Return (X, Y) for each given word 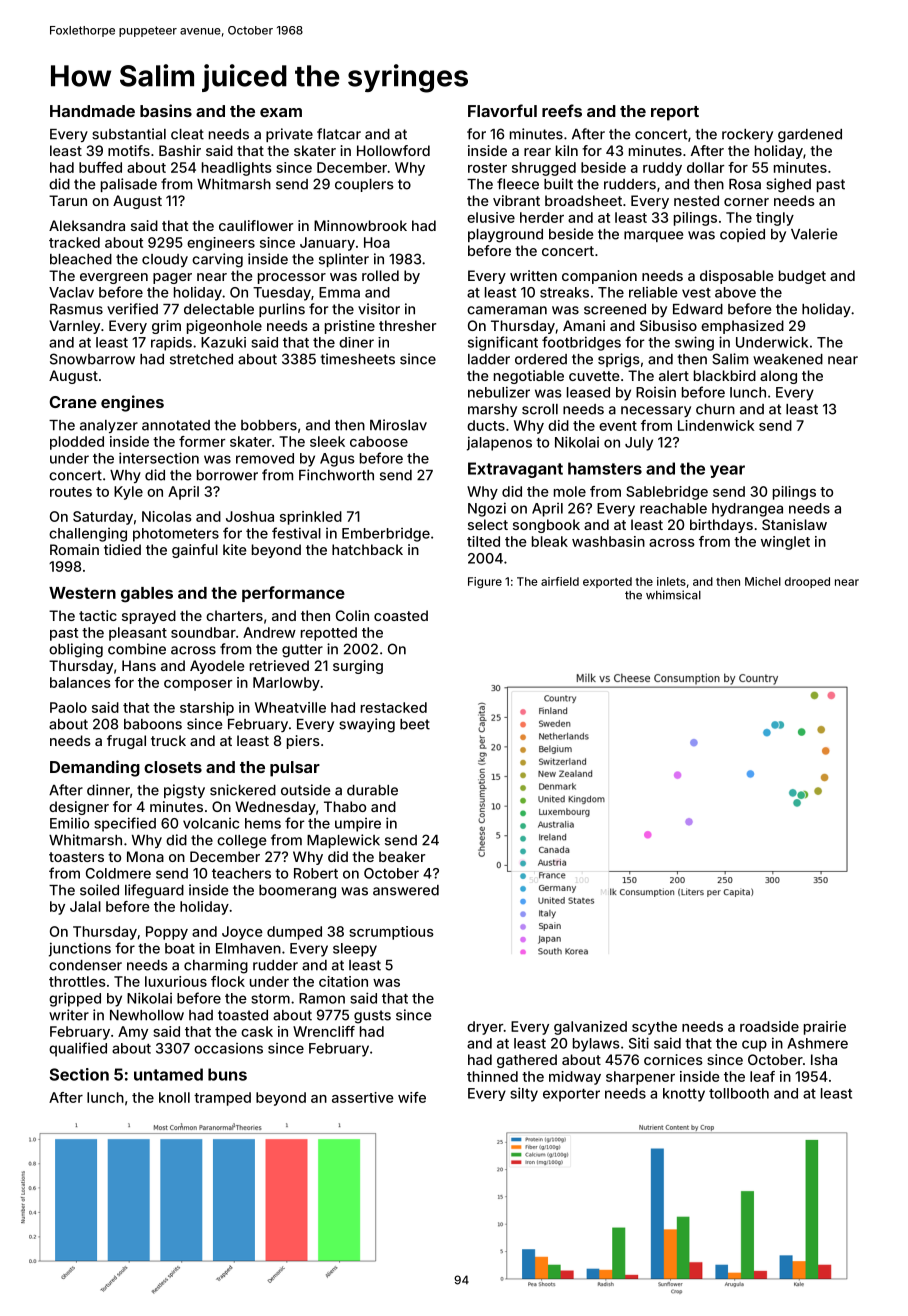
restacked (394, 707)
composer (198, 685)
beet (415, 724)
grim (166, 327)
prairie (825, 1028)
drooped (807, 582)
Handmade (92, 111)
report (675, 113)
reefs (562, 110)
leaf (762, 1076)
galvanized (590, 1028)
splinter (344, 260)
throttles (77, 981)
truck (168, 740)
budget (802, 277)
